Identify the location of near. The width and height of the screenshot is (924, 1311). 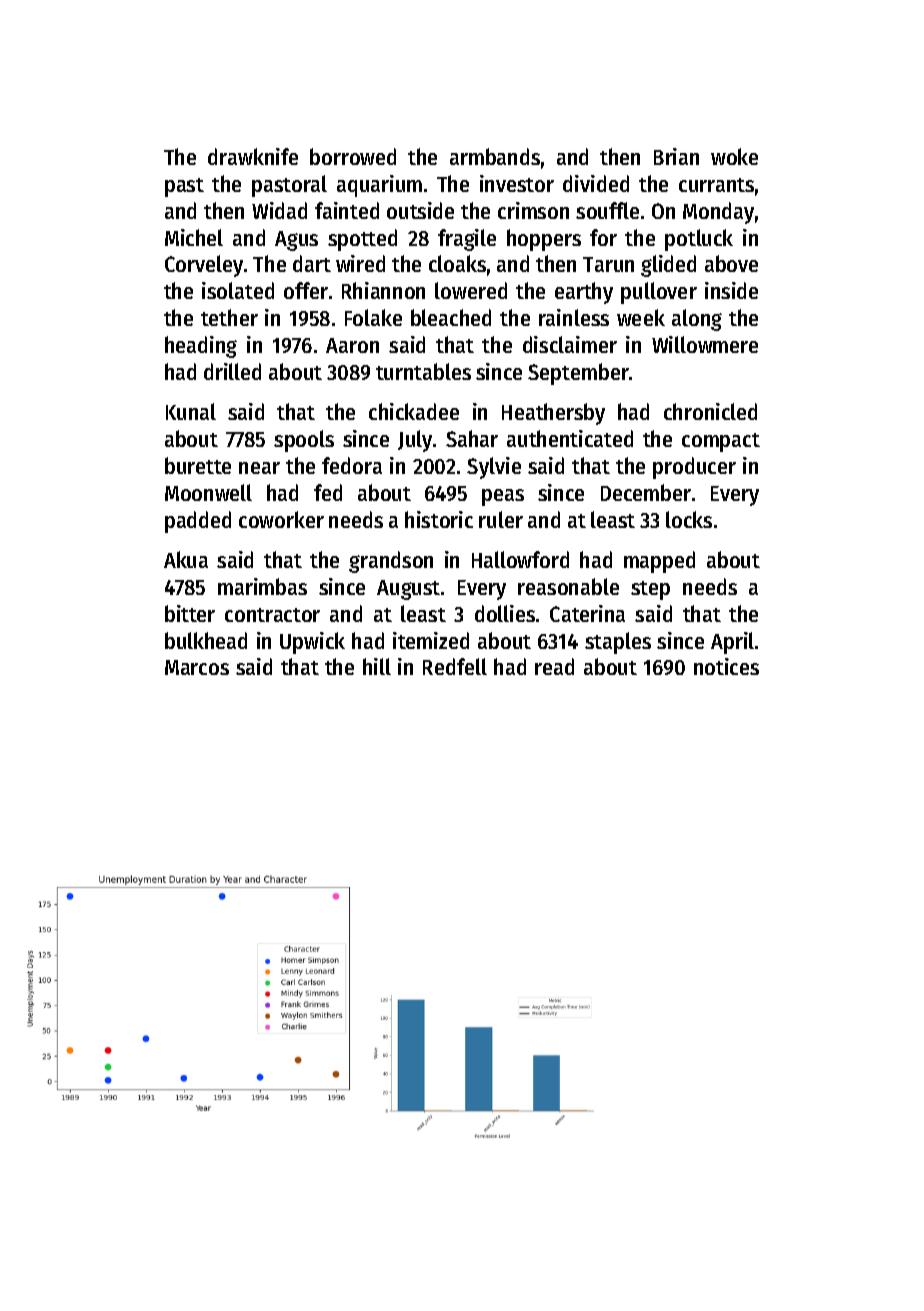
(259, 468).
